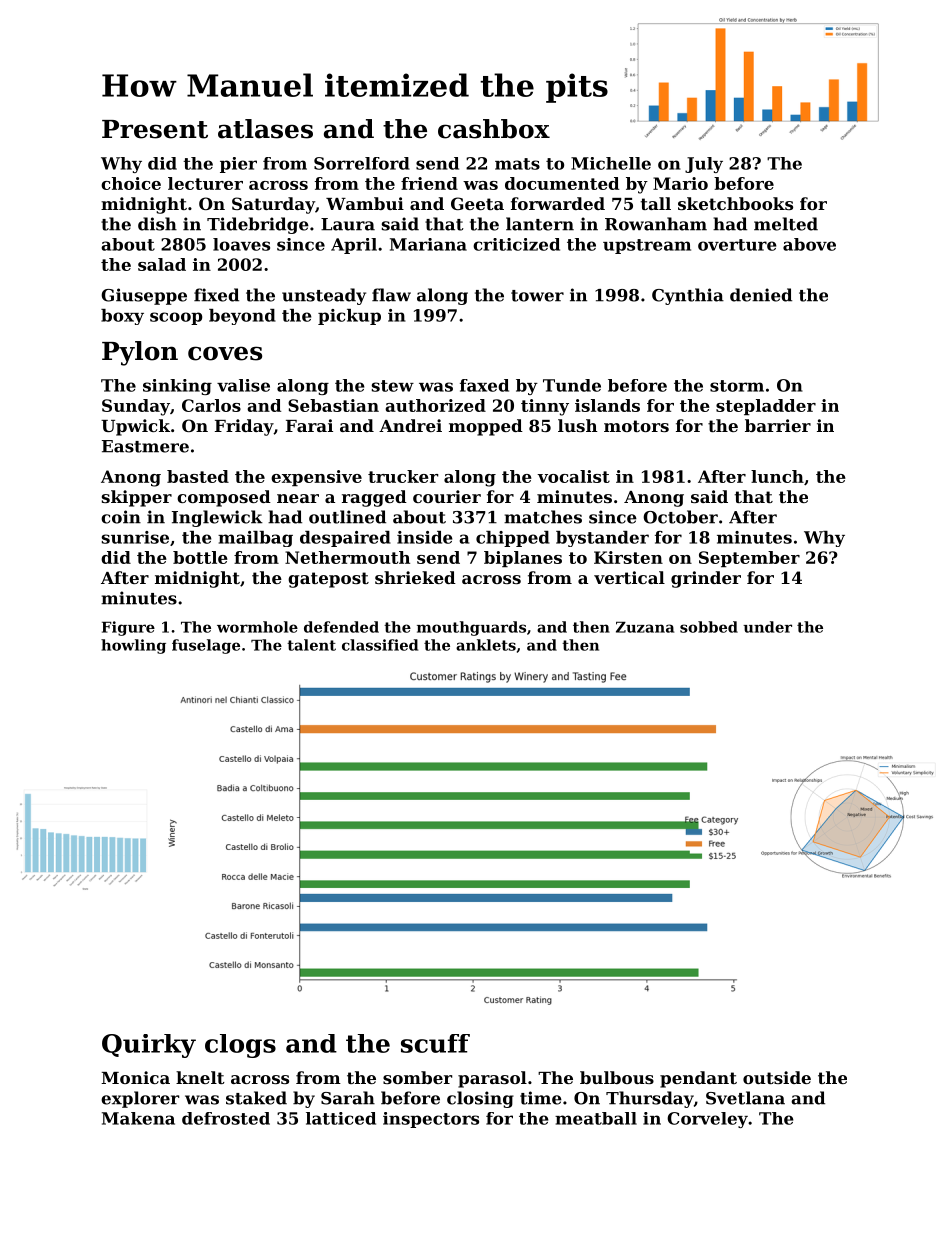 The height and width of the screenshot is (1233, 952). I want to click on fuselage, so click(206, 646).
